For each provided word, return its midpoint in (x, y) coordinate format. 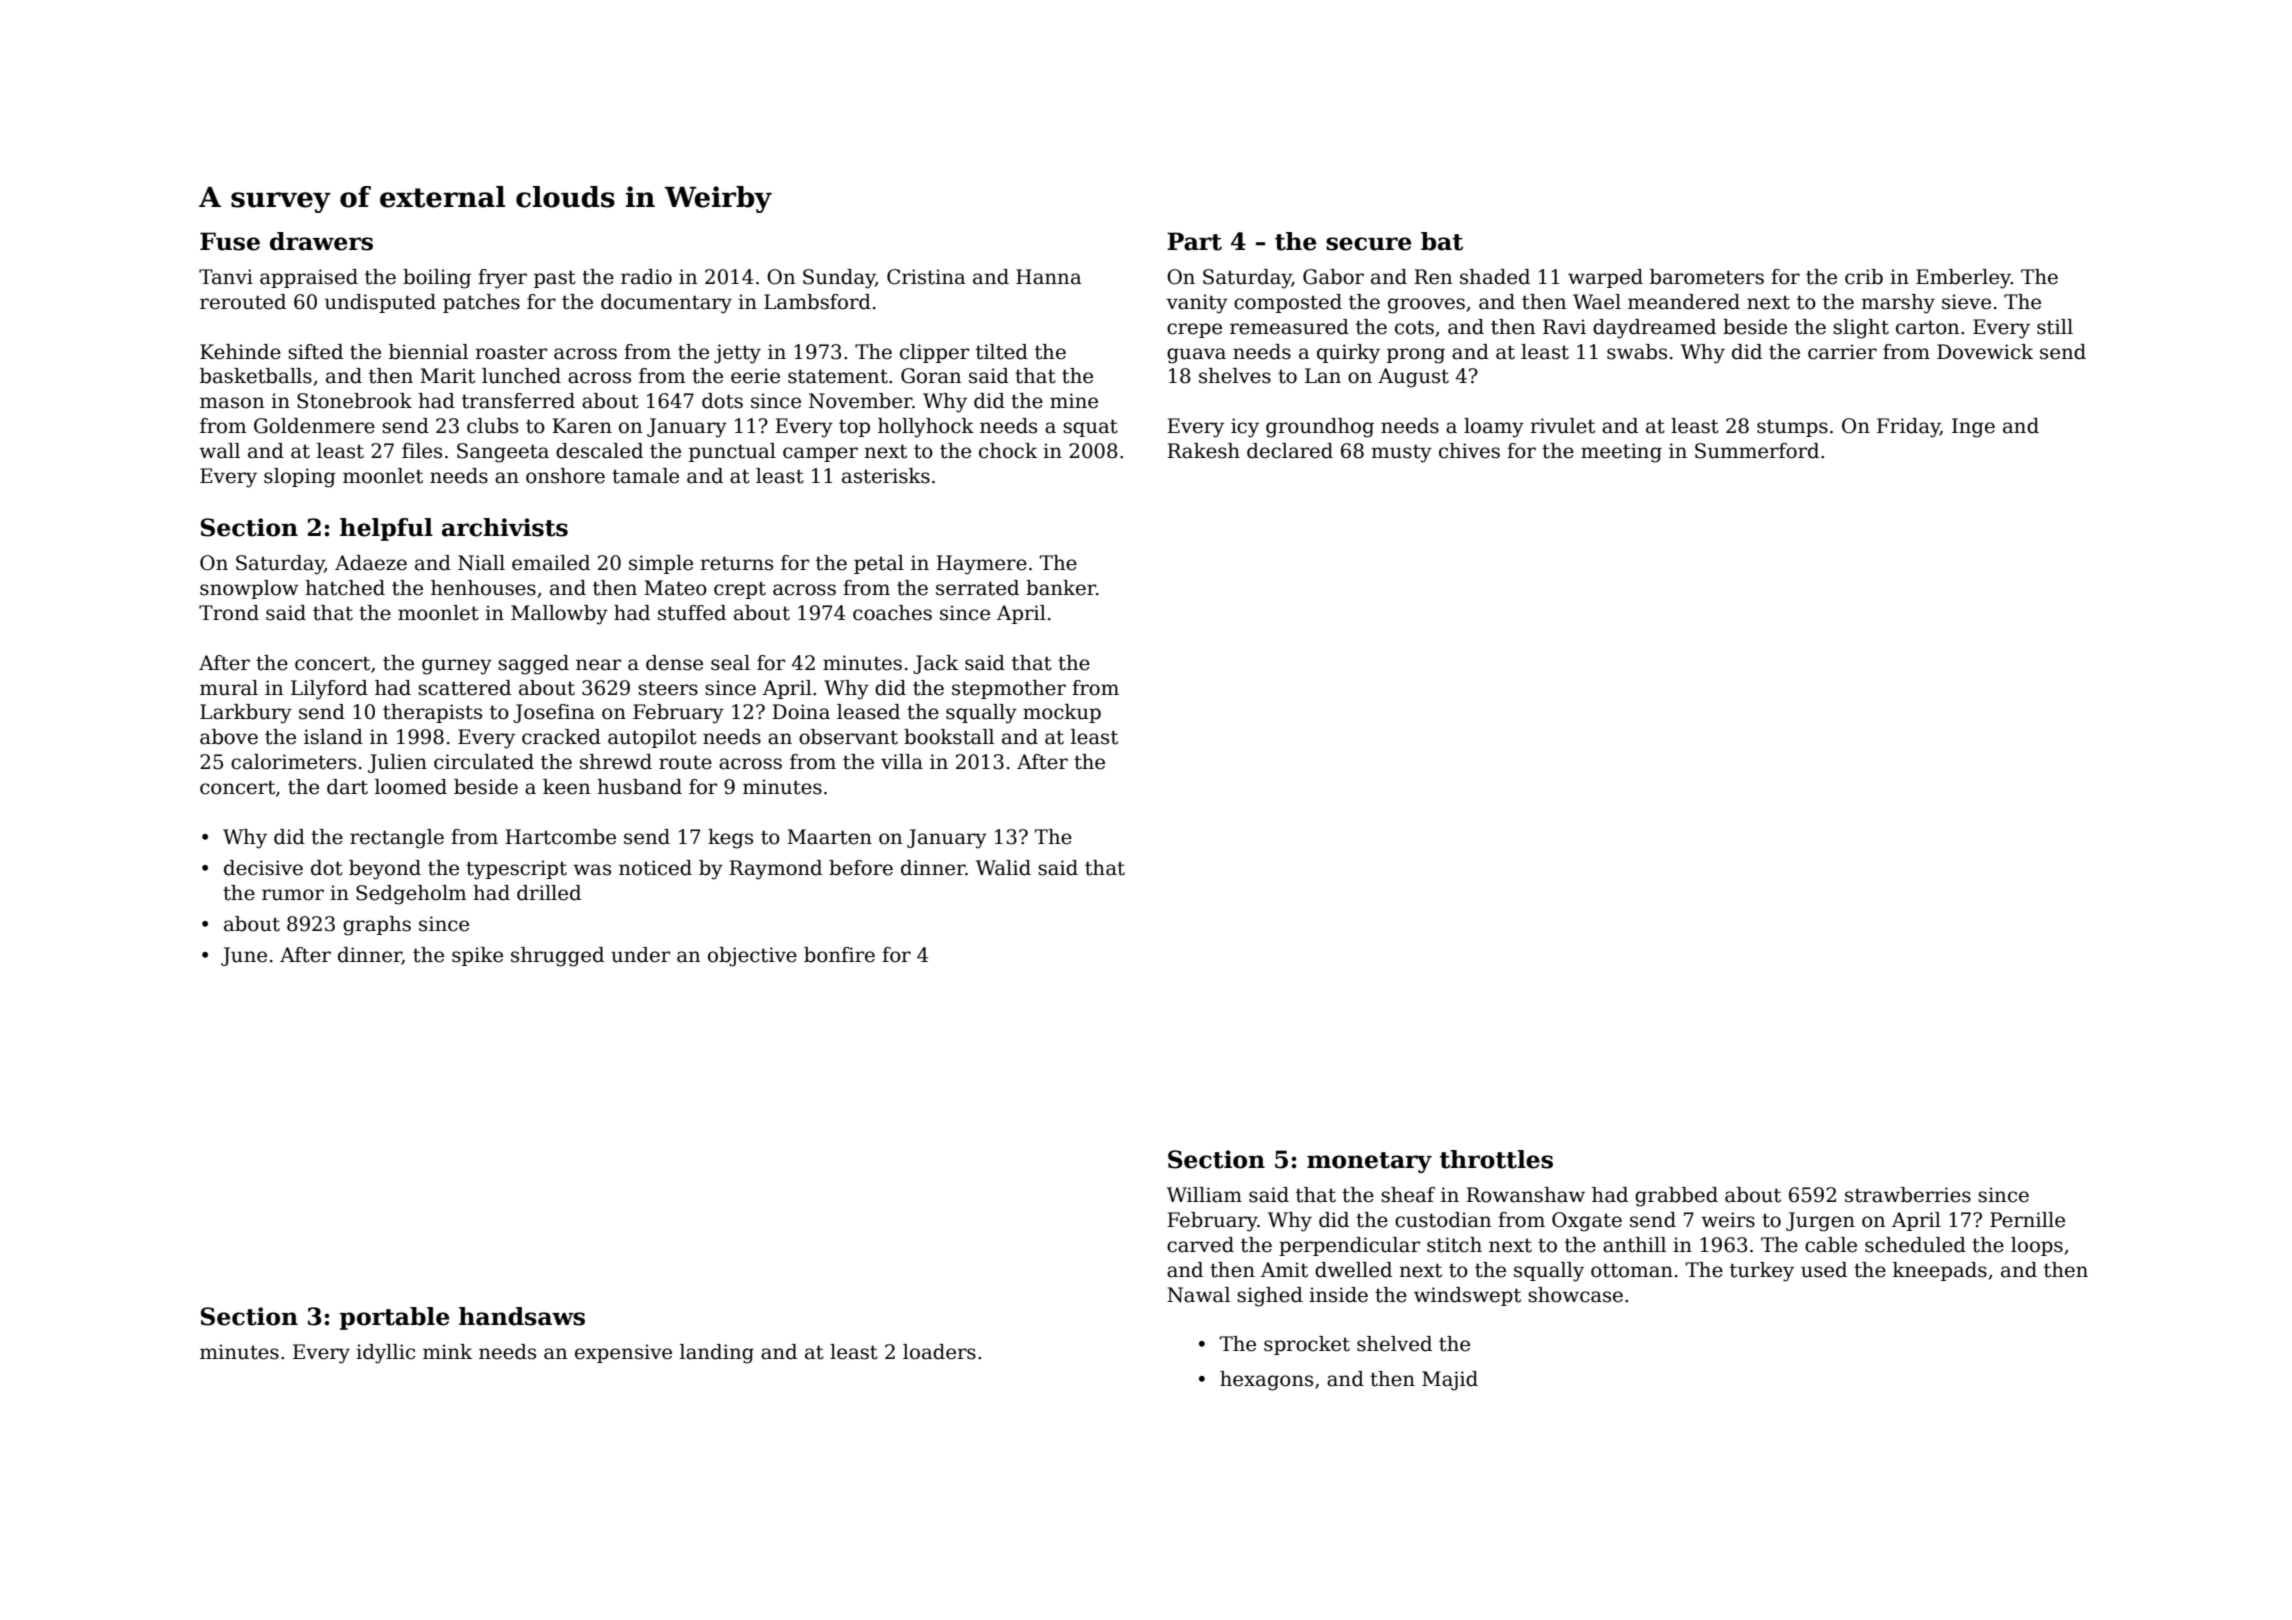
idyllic (385, 1354)
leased (868, 712)
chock (1008, 451)
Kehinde (240, 352)
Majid (1450, 1381)
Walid (1003, 868)
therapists (432, 713)
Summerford (1757, 451)
